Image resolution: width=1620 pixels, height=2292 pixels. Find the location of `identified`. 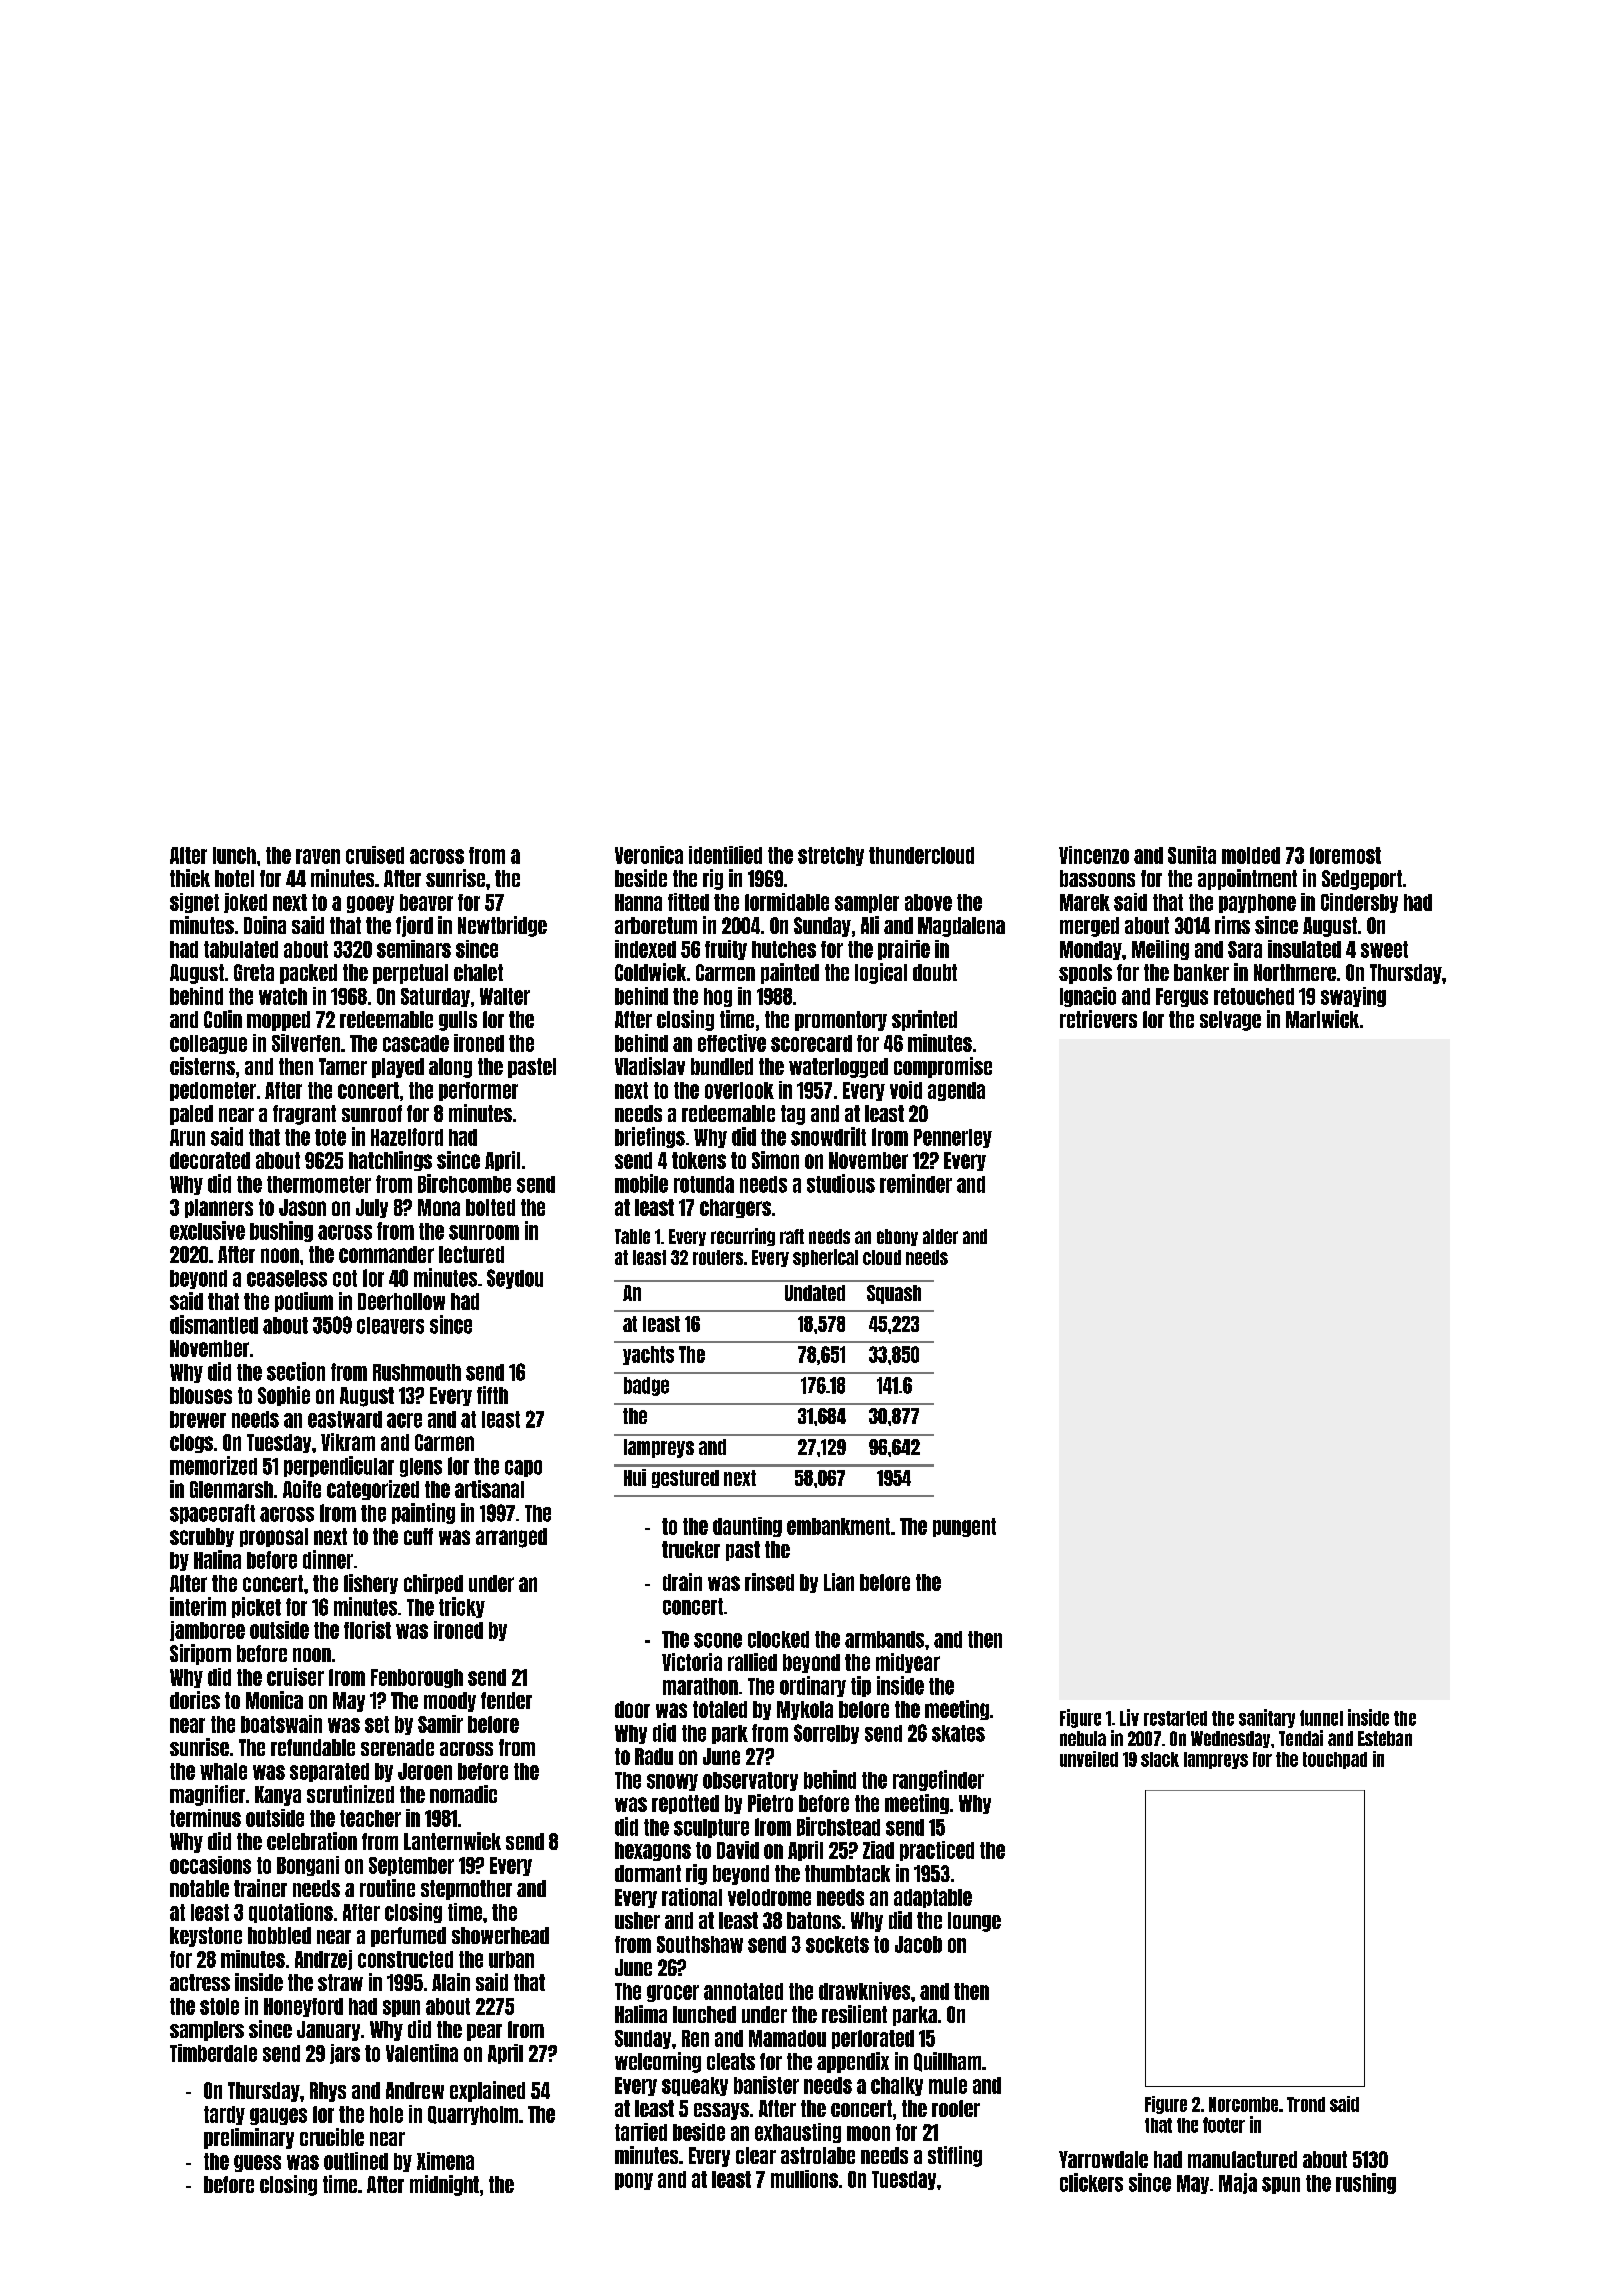

identified is located at coordinates (725, 855).
